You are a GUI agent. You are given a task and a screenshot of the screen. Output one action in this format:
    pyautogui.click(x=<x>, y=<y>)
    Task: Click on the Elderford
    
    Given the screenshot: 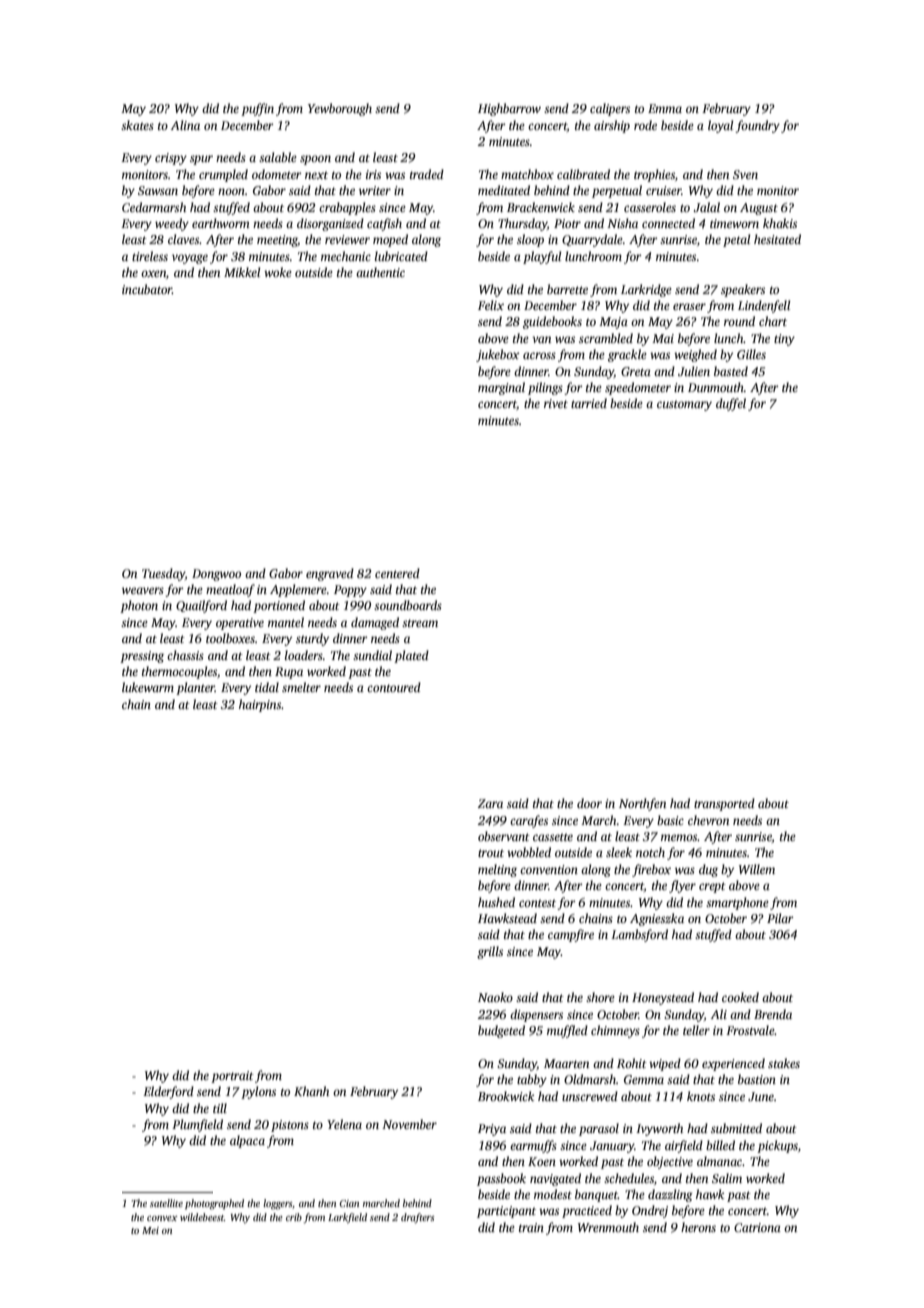 What is the action you would take?
    pyautogui.click(x=168, y=1092)
